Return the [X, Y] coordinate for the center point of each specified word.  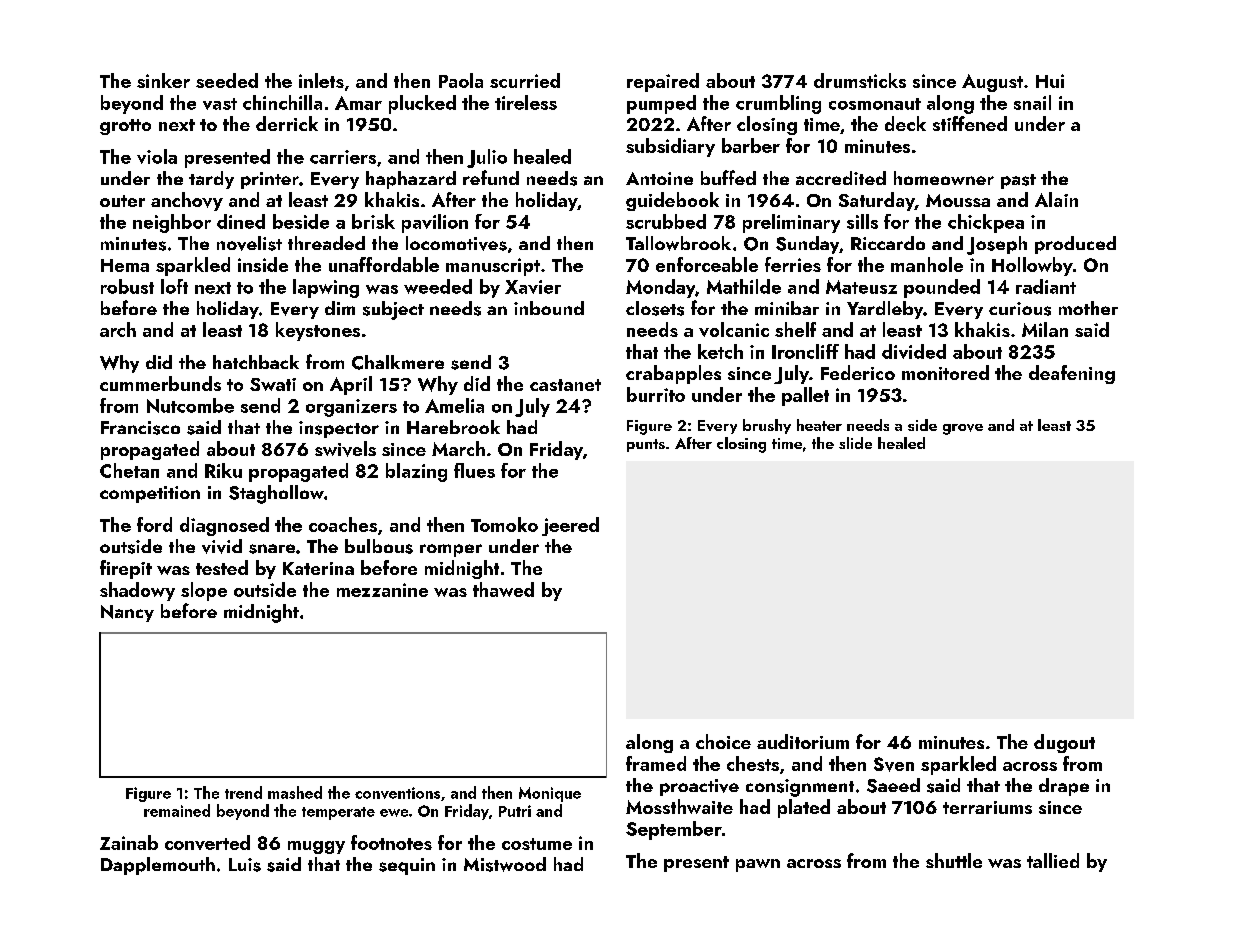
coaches [343, 524]
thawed [503, 589]
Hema [125, 265]
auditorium [803, 741]
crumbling [778, 104]
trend [243, 792]
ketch [720, 351]
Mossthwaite [679, 806]
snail [1032, 102]
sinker [163, 80]
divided [914, 351]
